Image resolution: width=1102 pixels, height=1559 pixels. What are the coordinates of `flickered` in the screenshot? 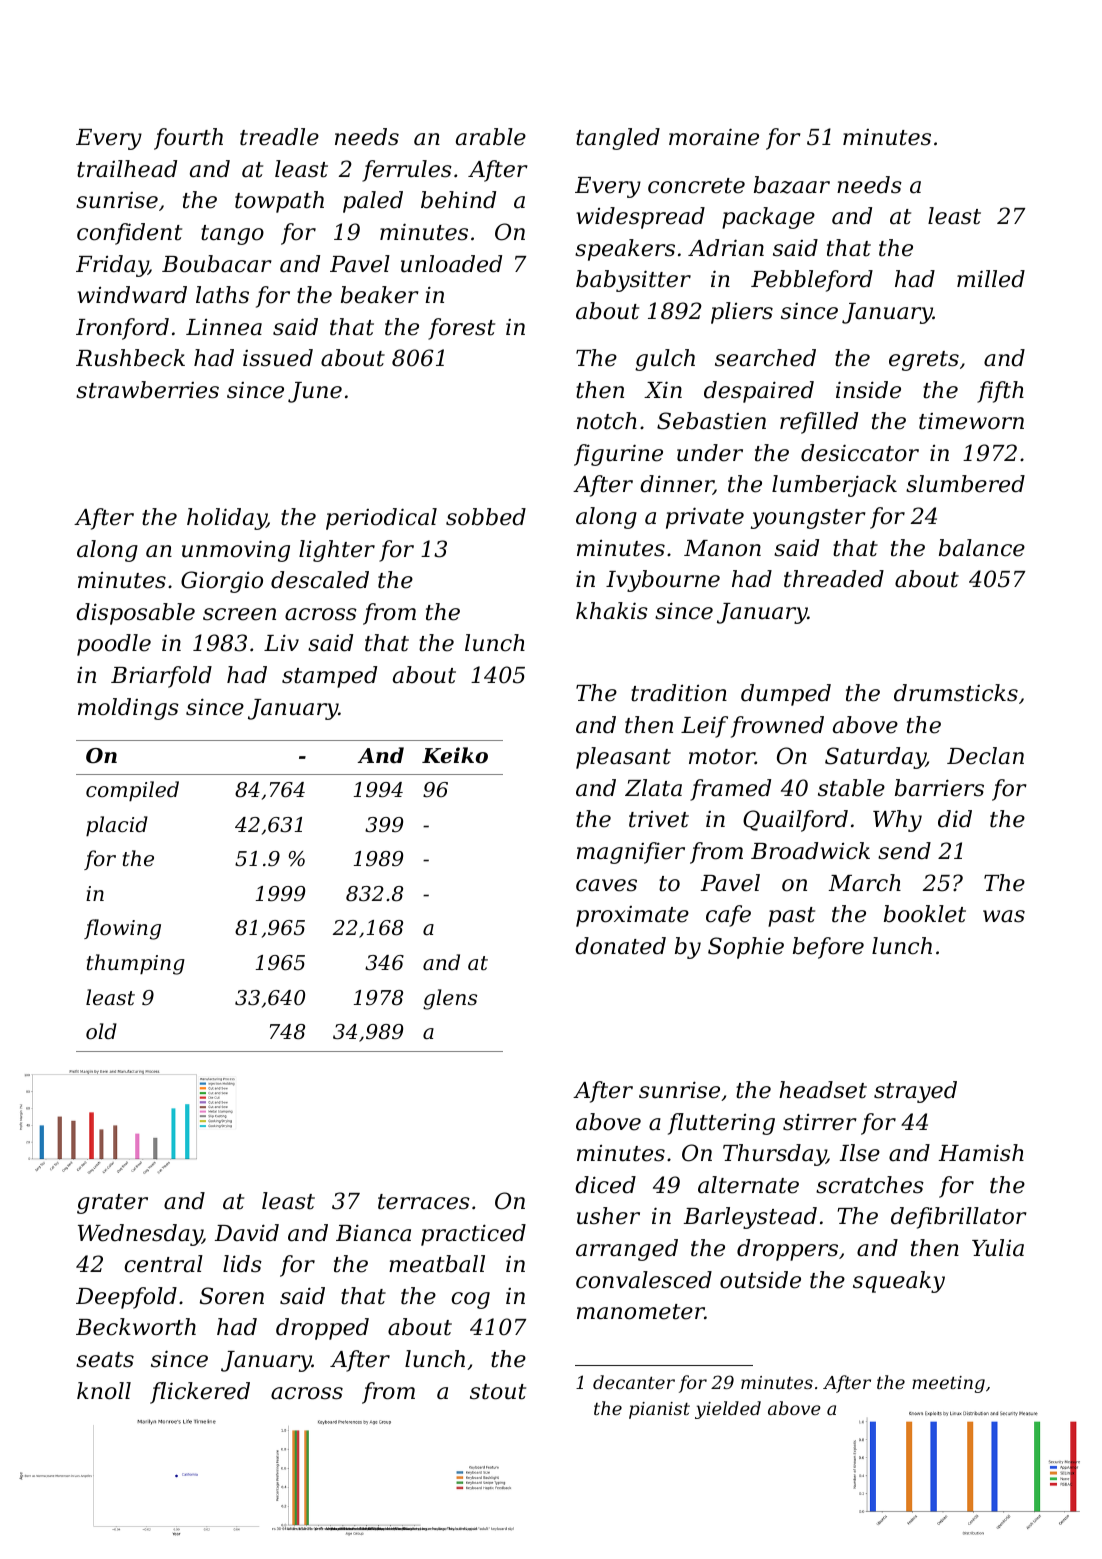 It's located at (200, 1393).
